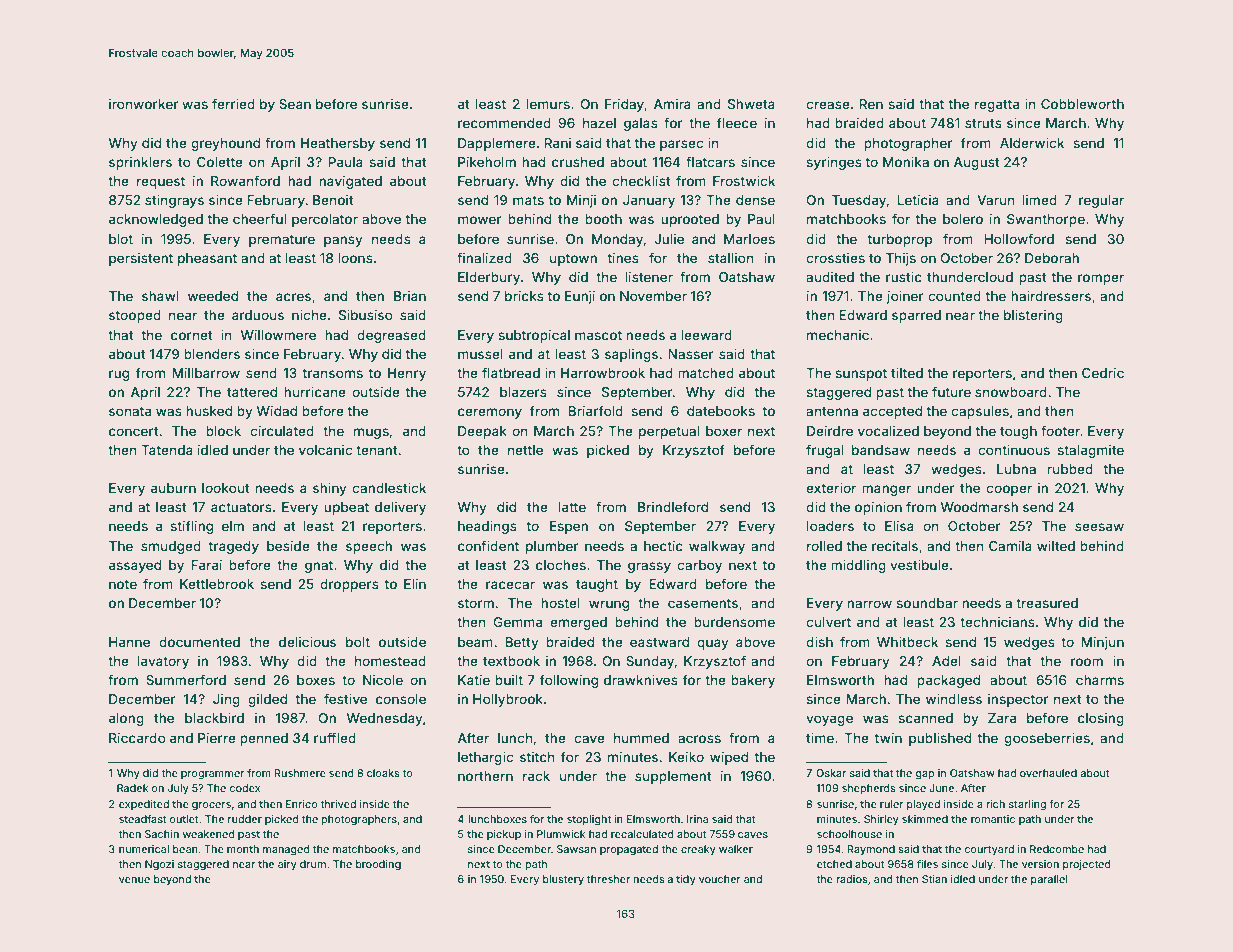 The height and width of the page is (952, 1233). Describe the element at coordinates (537, 757) in the page. I see `stitch` at that location.
